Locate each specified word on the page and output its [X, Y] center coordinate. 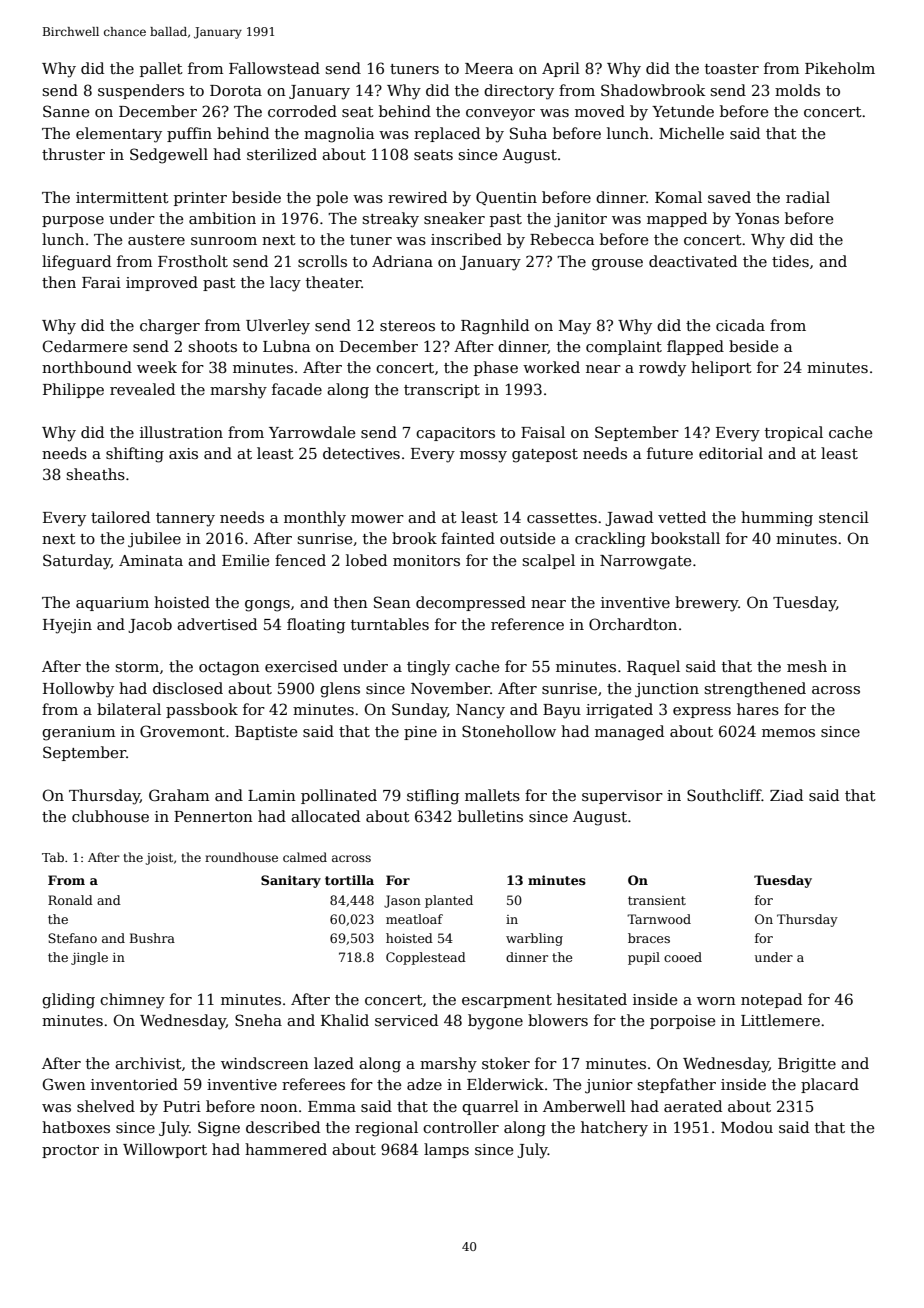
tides [790, 261]
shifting [135, 455]
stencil [844, 517]
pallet [161, 69]
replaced [447, 134]
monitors [426, 560]
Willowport [165, 1150]
